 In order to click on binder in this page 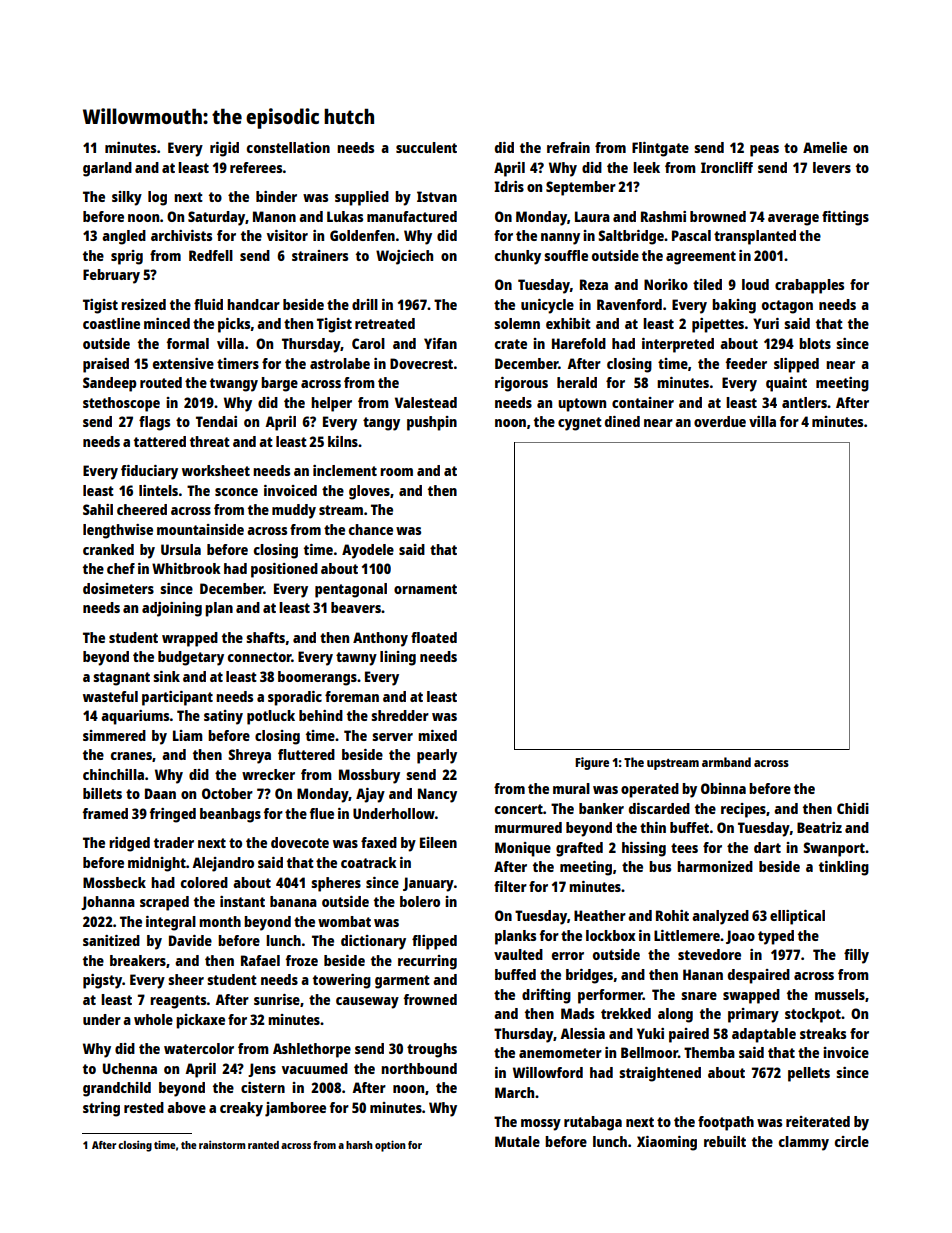, I will do `click(276, 196)`.
